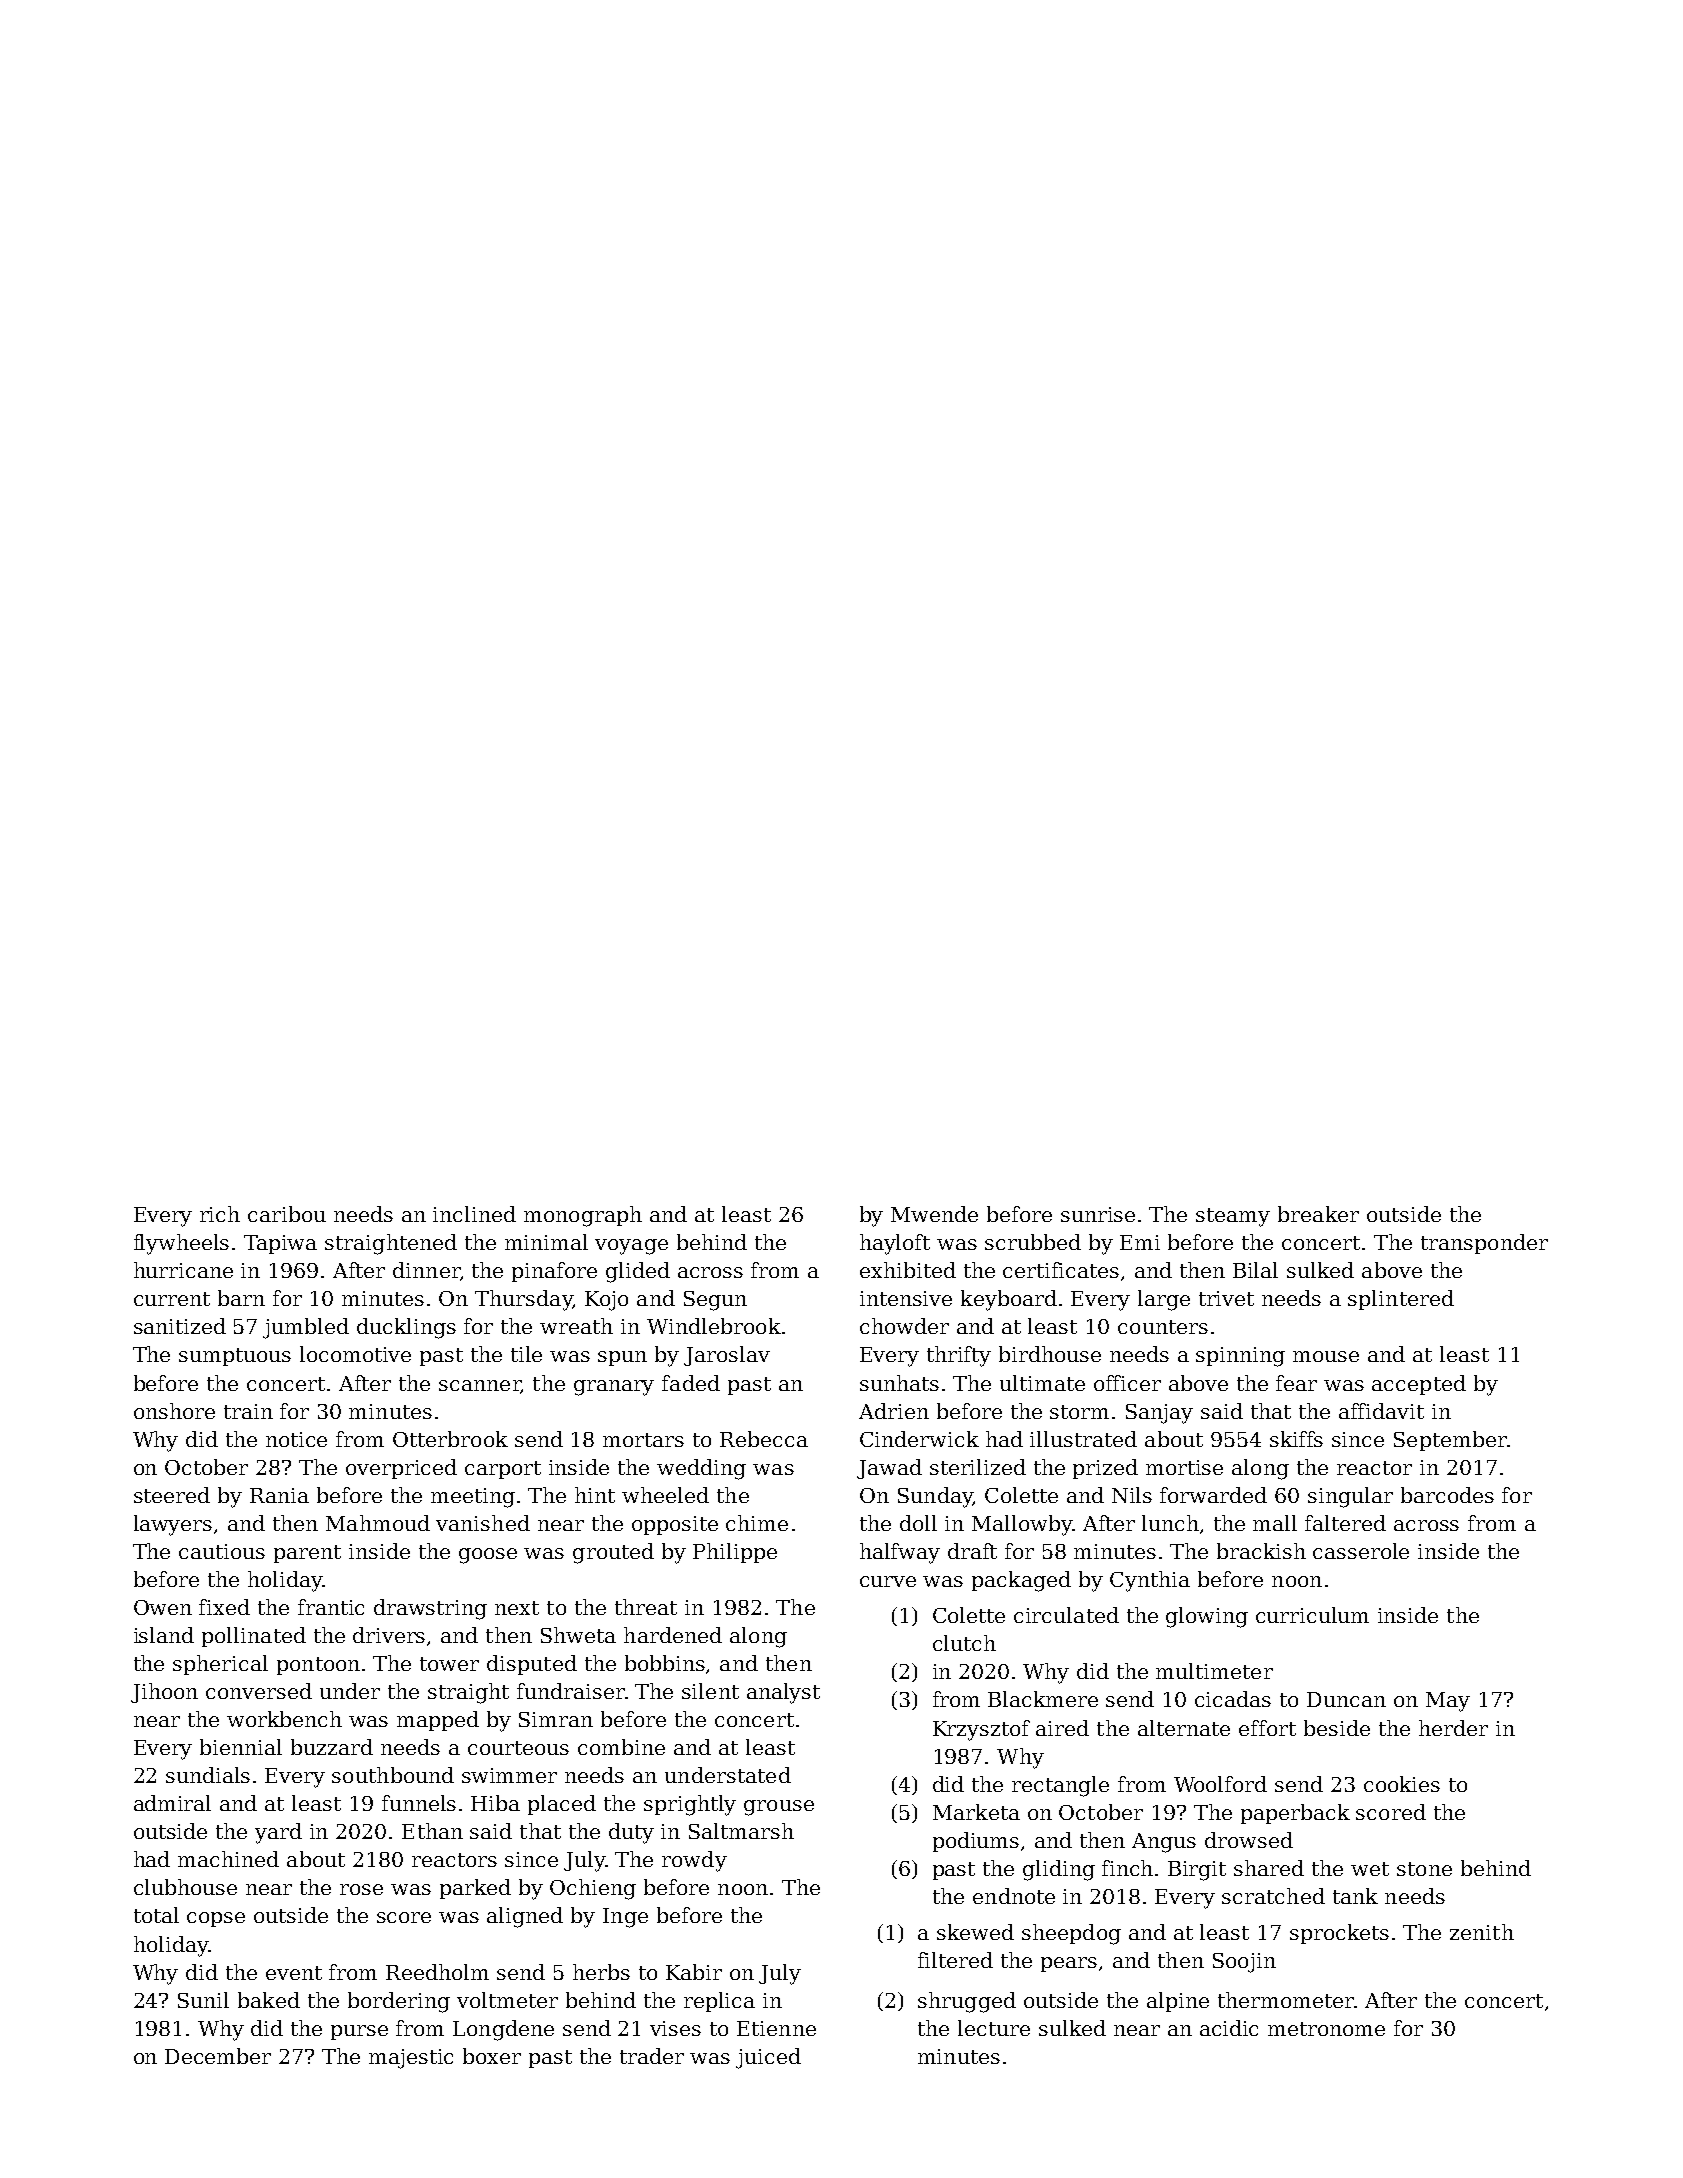 This image has width=1683, height=2178. I want to click on dinner, so click(426, 1270).
